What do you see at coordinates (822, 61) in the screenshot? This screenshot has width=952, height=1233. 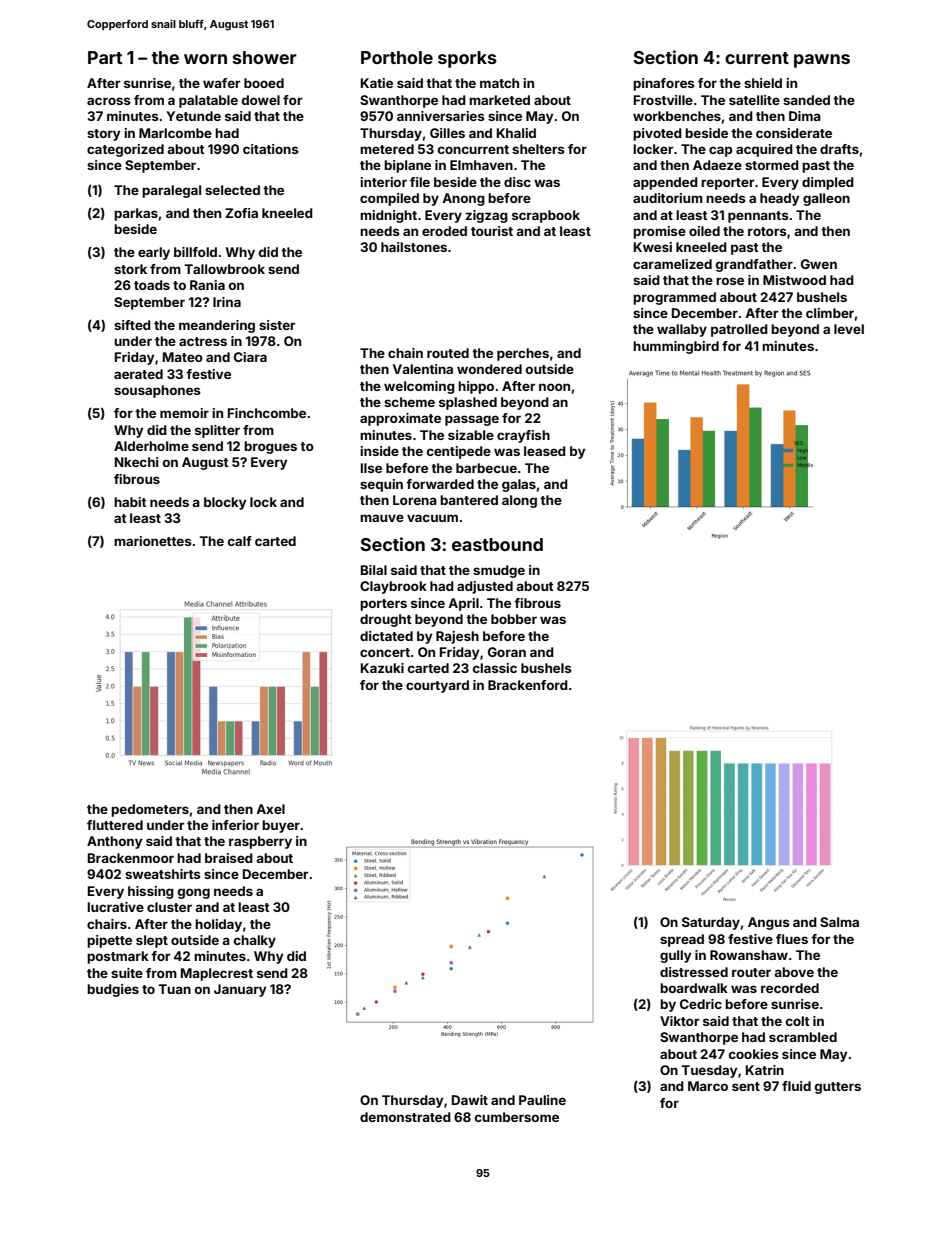 I see `pawns` at bounding box center [822, 61].
